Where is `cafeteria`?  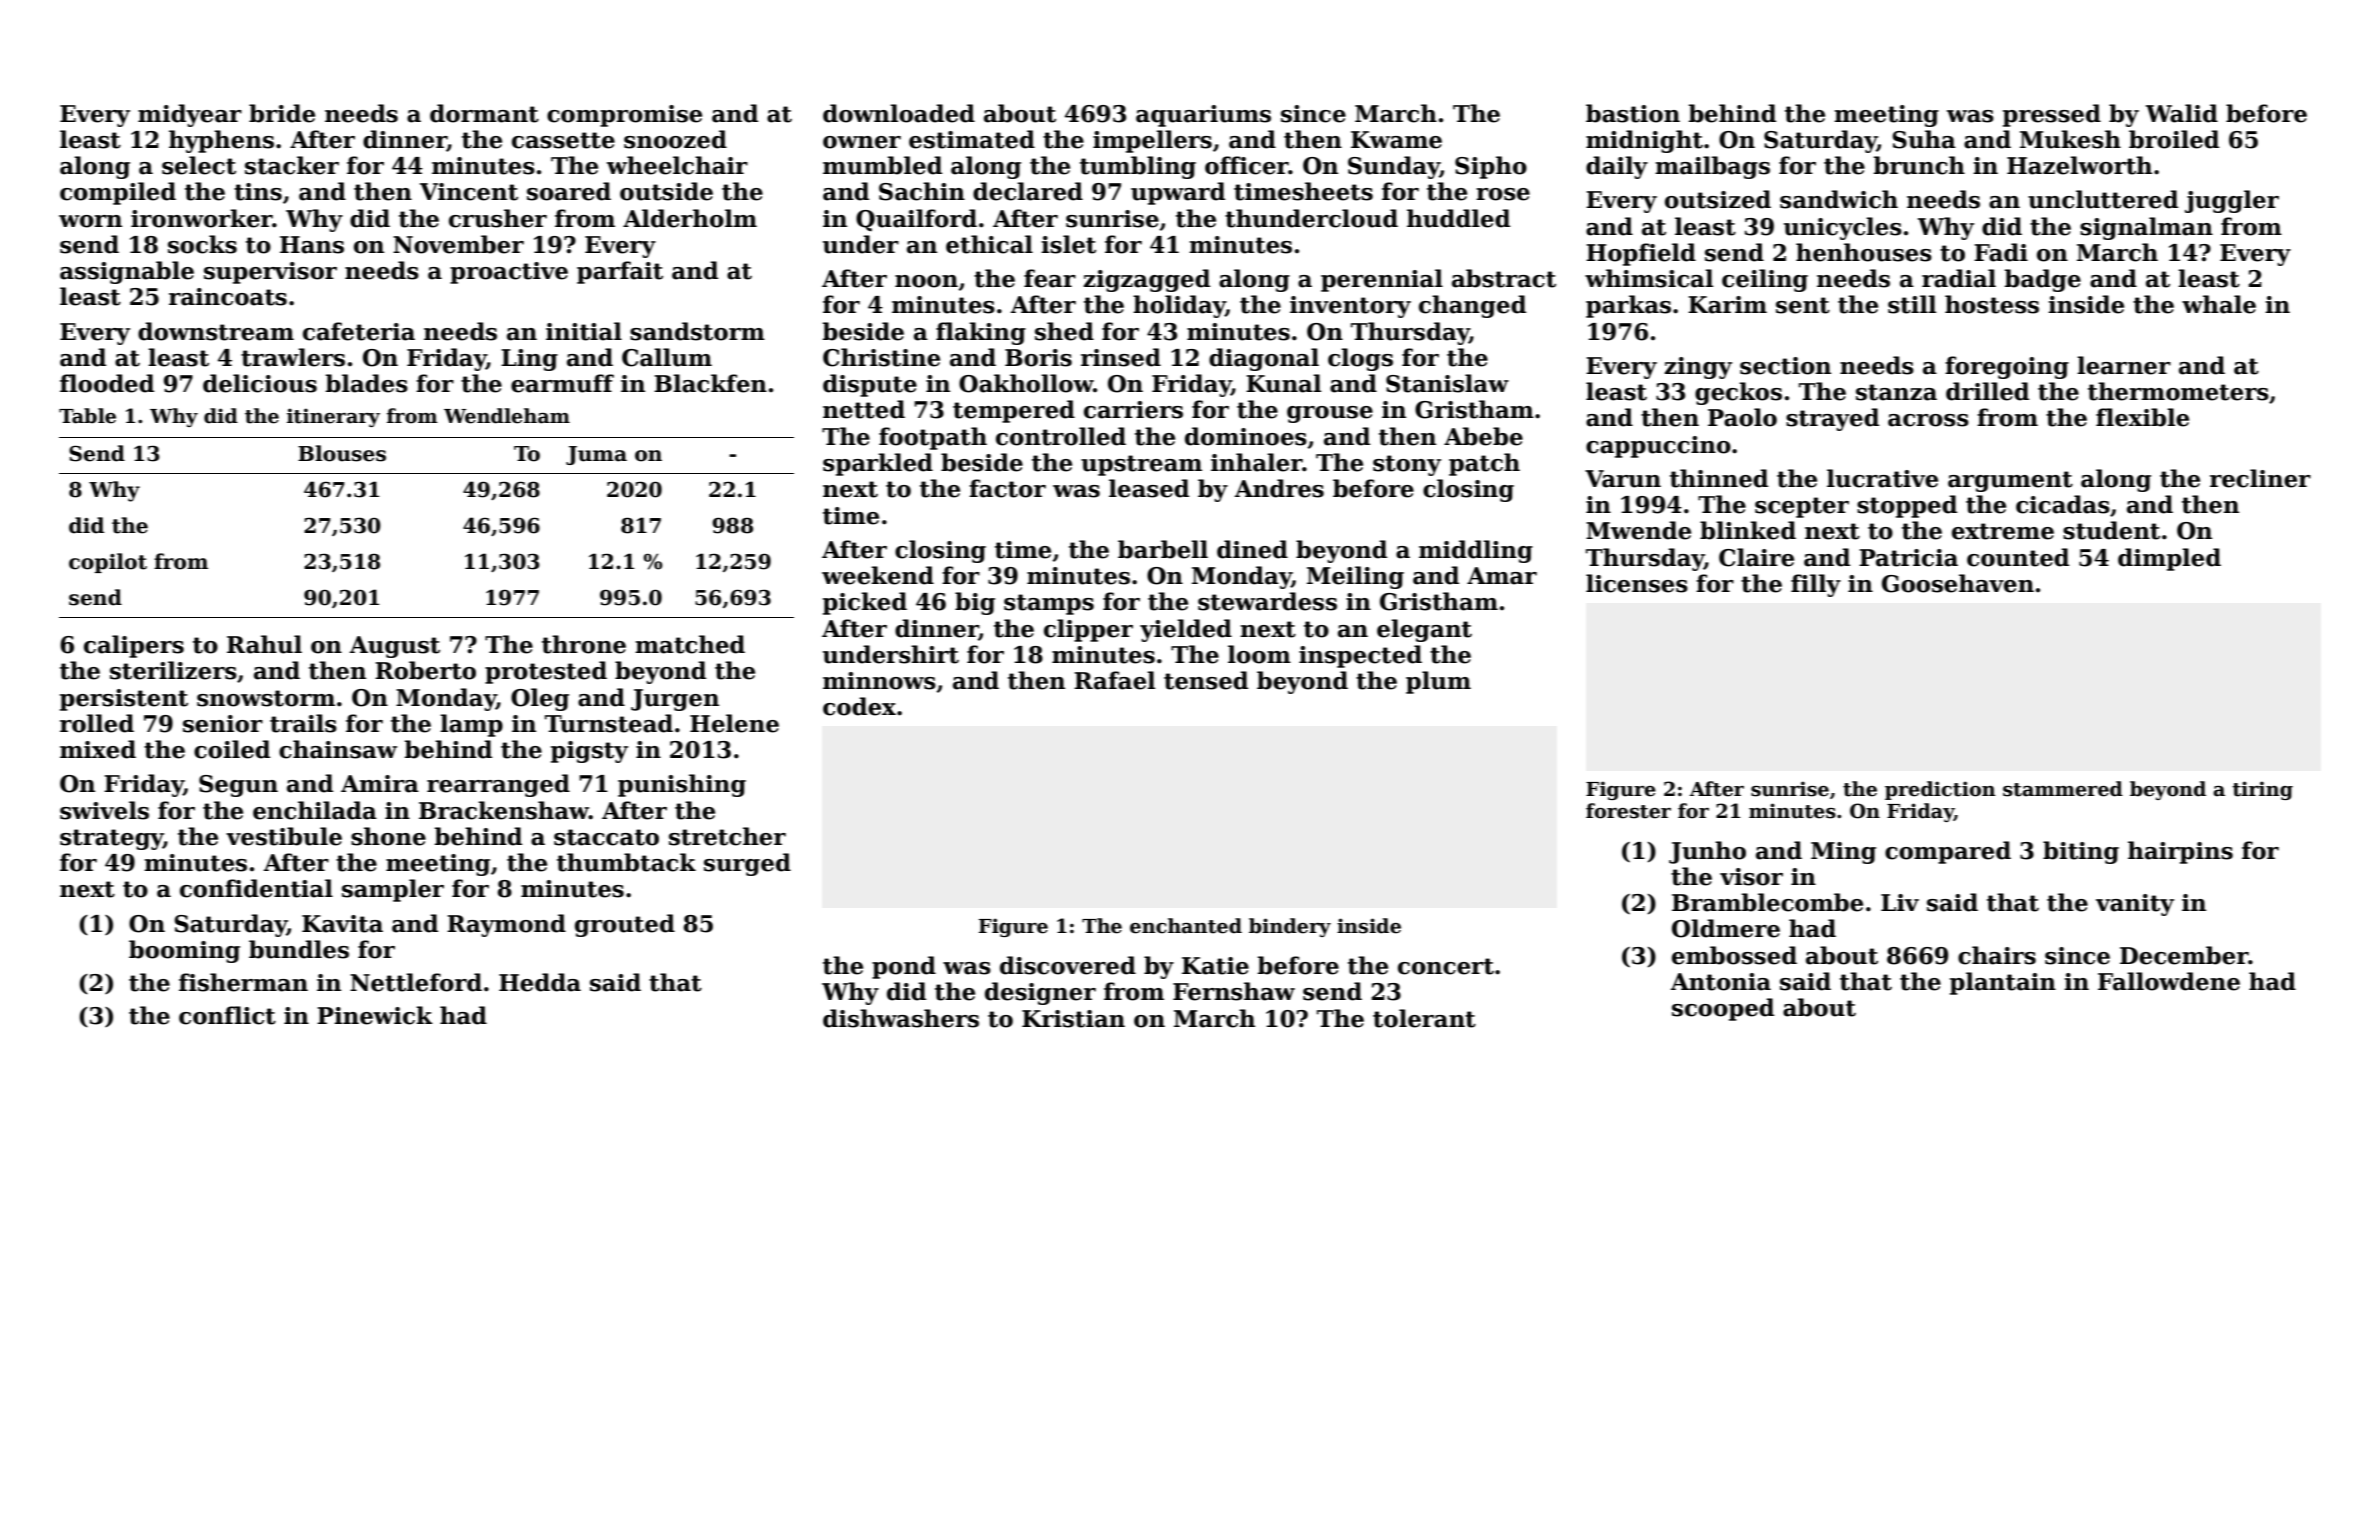
cafeteria is located at coordinates (359, 331).
